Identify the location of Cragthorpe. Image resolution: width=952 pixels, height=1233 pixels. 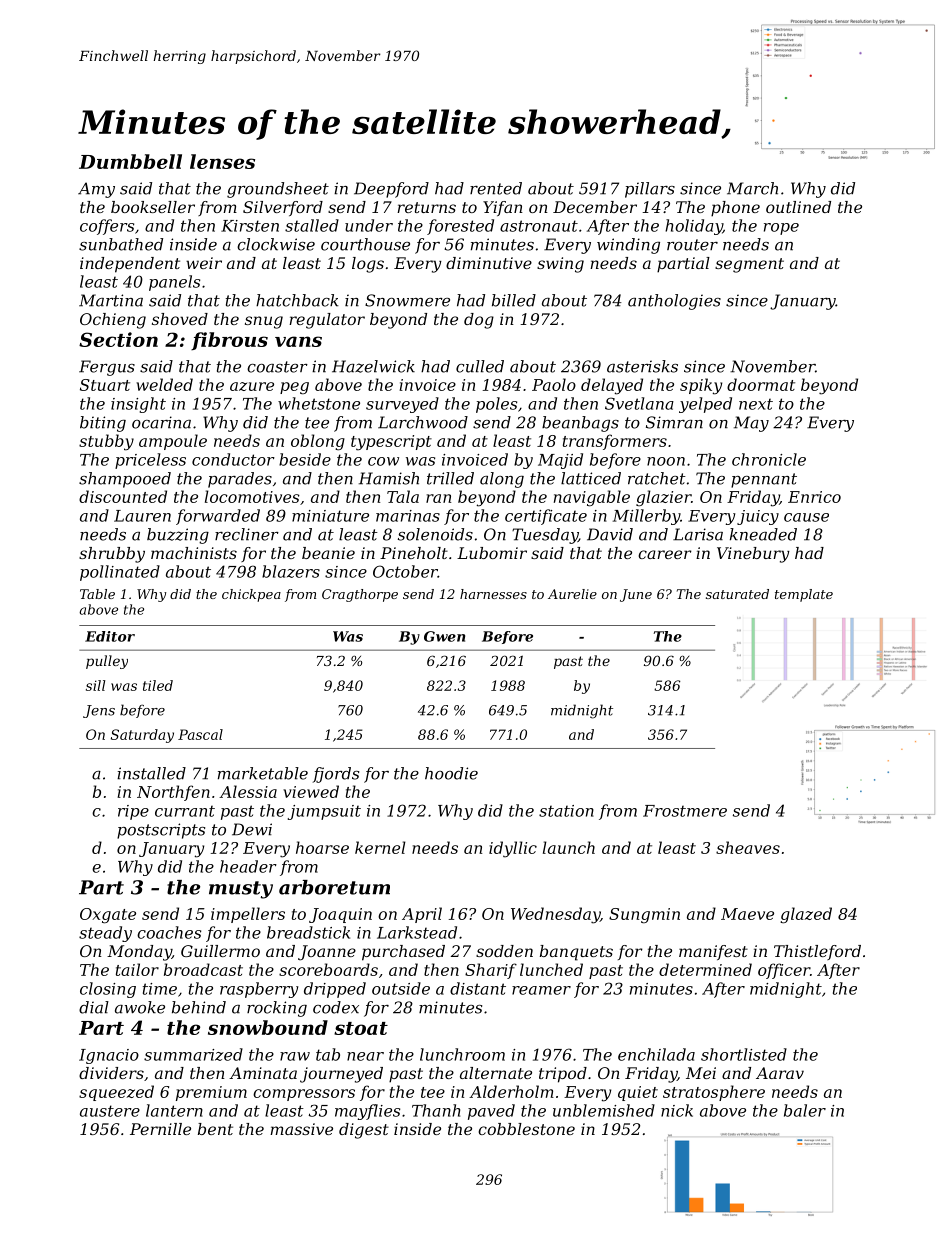
(360, 595).
